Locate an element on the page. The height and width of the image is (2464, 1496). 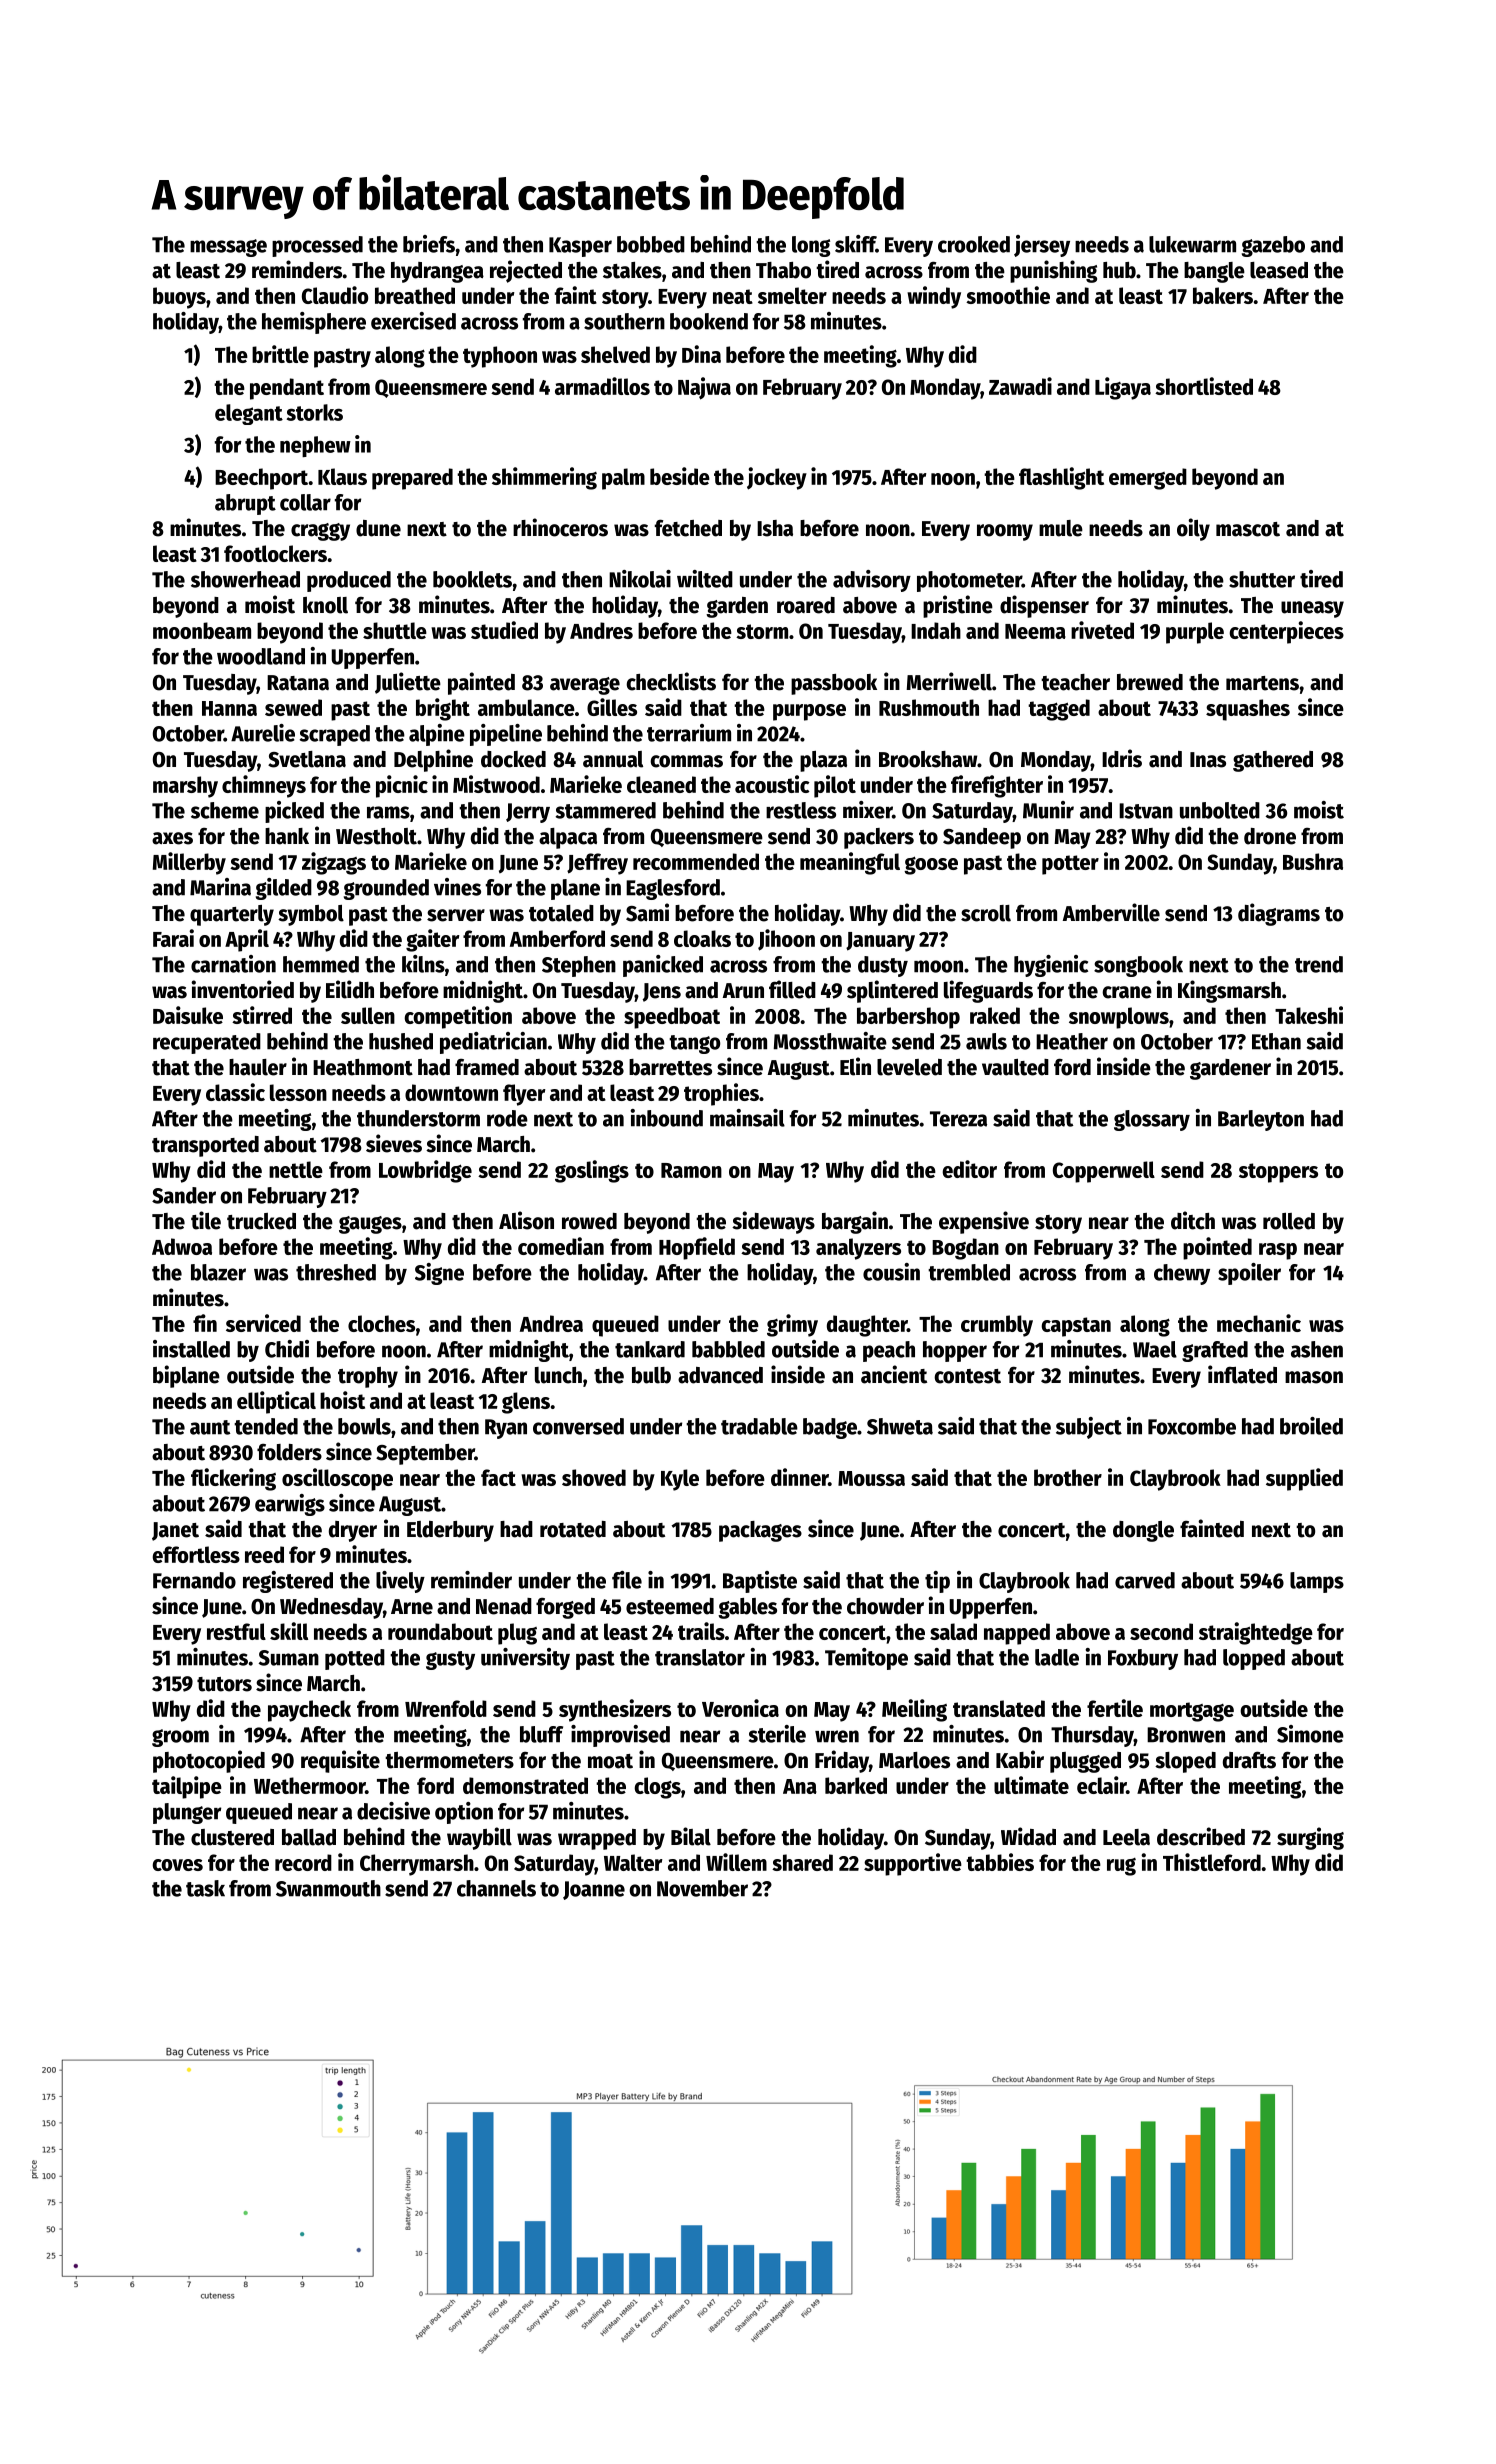
Bushra is located at coordinates (1313, 861).
